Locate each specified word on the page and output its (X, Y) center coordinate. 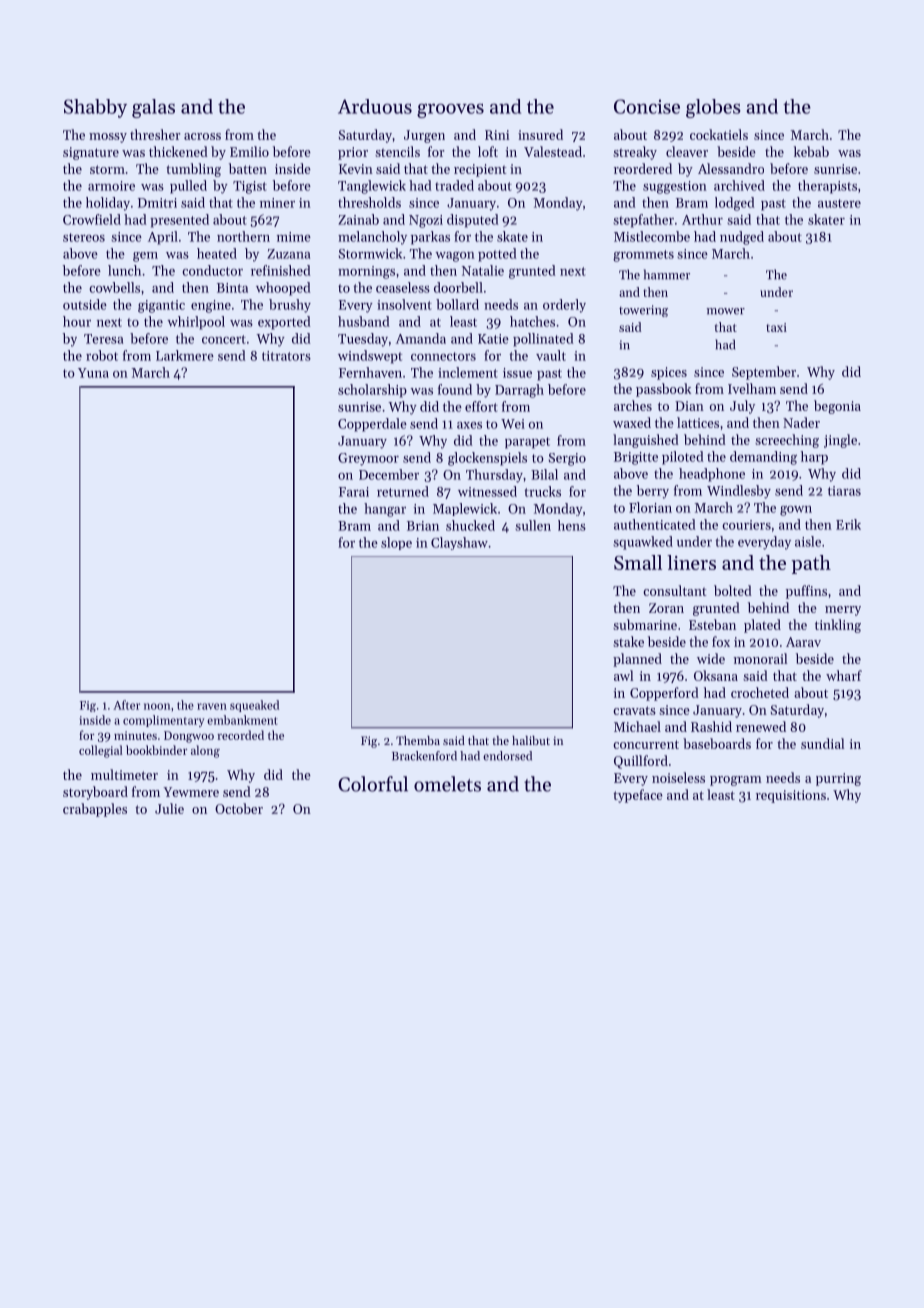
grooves (450, 110)
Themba (418, 740)
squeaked (254, 706)
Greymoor (368, 459)
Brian (423, 526)
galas (153, 108)
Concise (647, 106)
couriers (746, 525)
